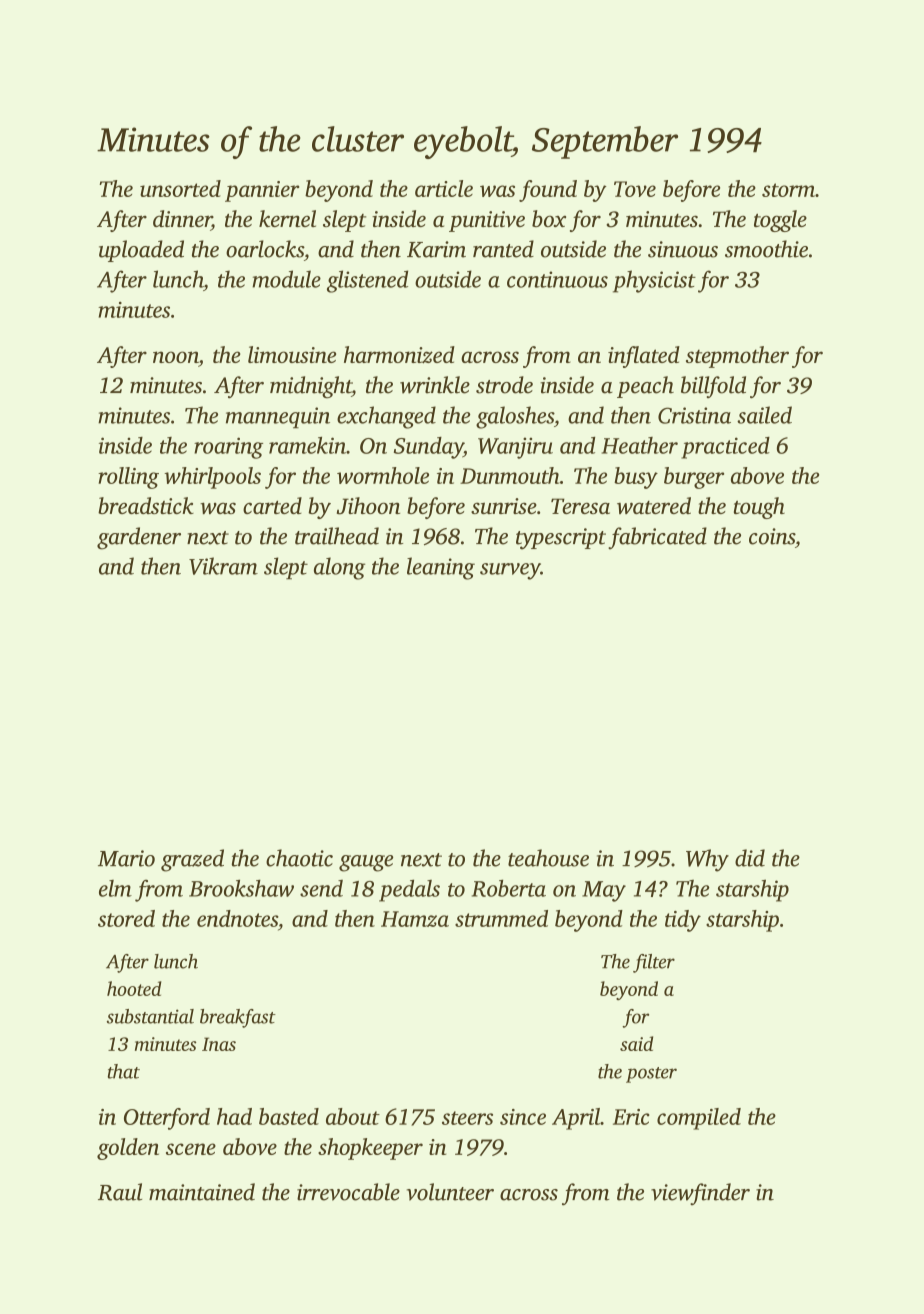  I want to click on tidy, so click(683, 921).
